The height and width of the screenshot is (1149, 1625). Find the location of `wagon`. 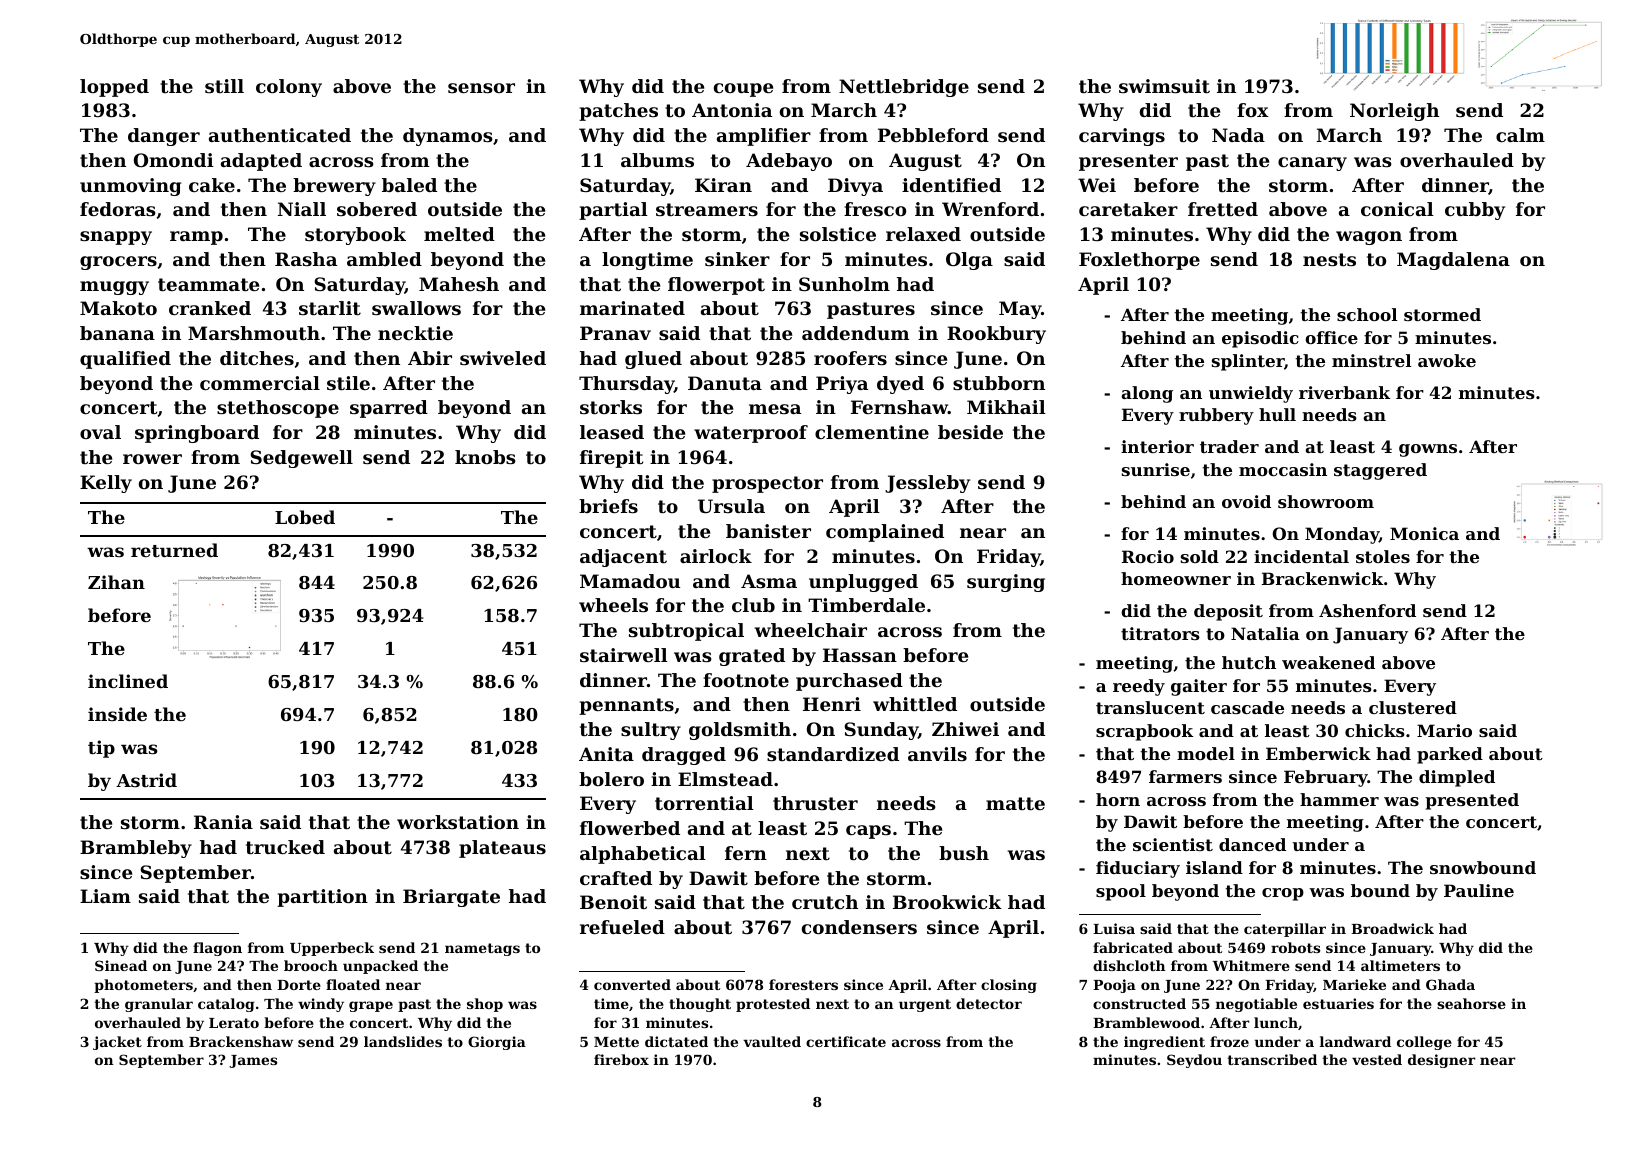

wagon is located at coordinates (1369, 238).
